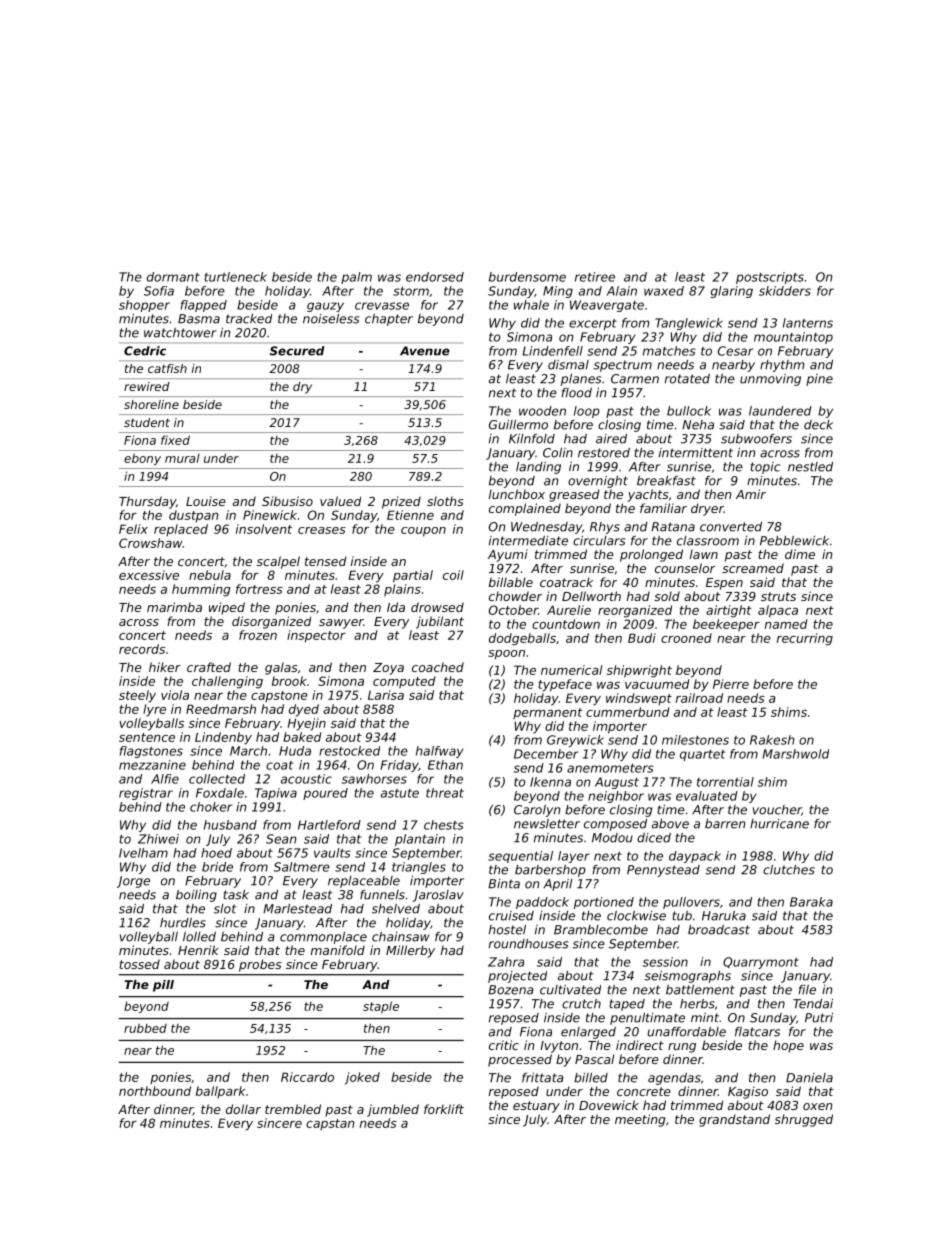 This image has height=1233, width=952. Describe the element at coordinates (770, 278) in the image. I see `postscripts` at that location.
